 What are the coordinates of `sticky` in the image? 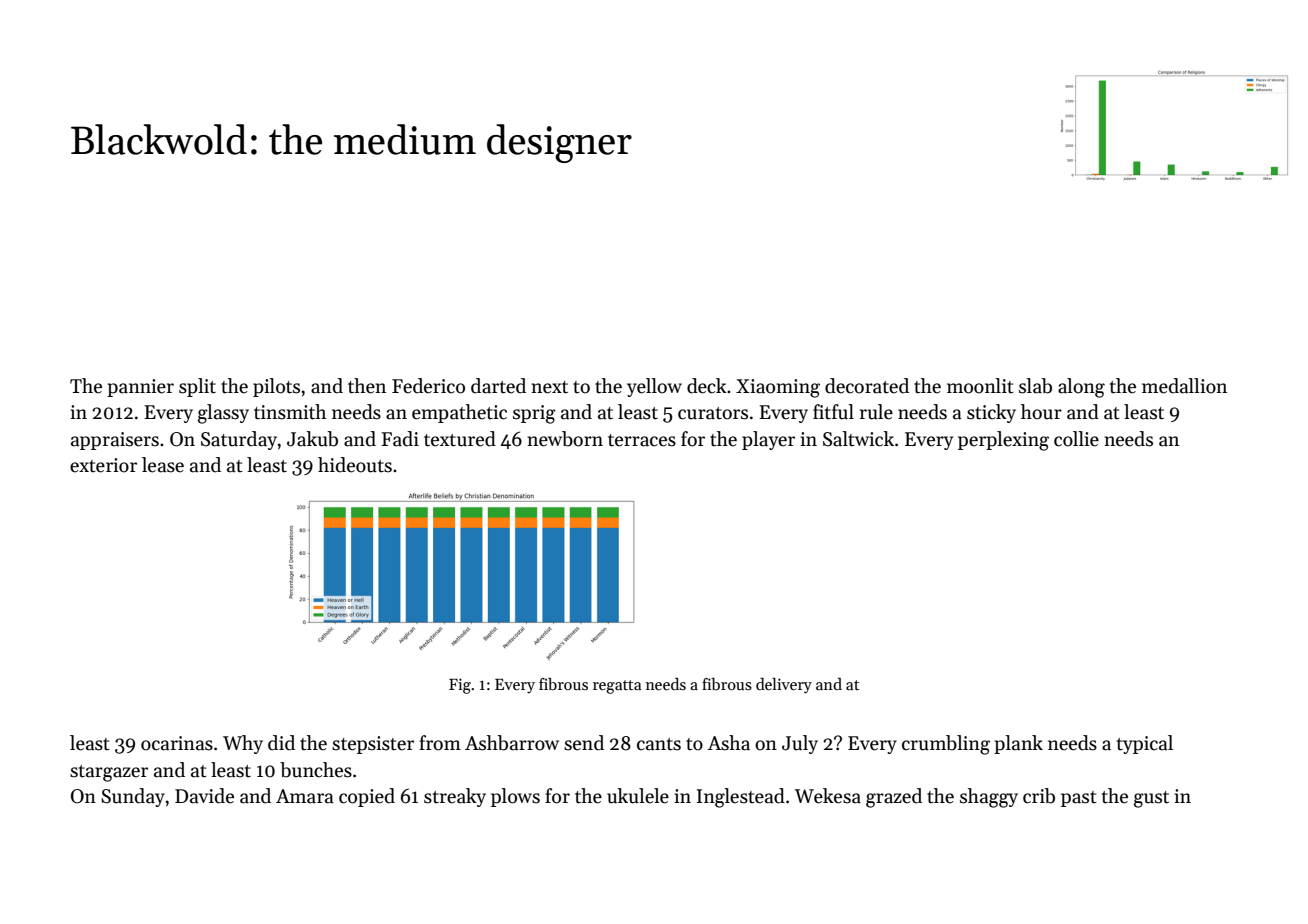 It's located at (991, 413).
